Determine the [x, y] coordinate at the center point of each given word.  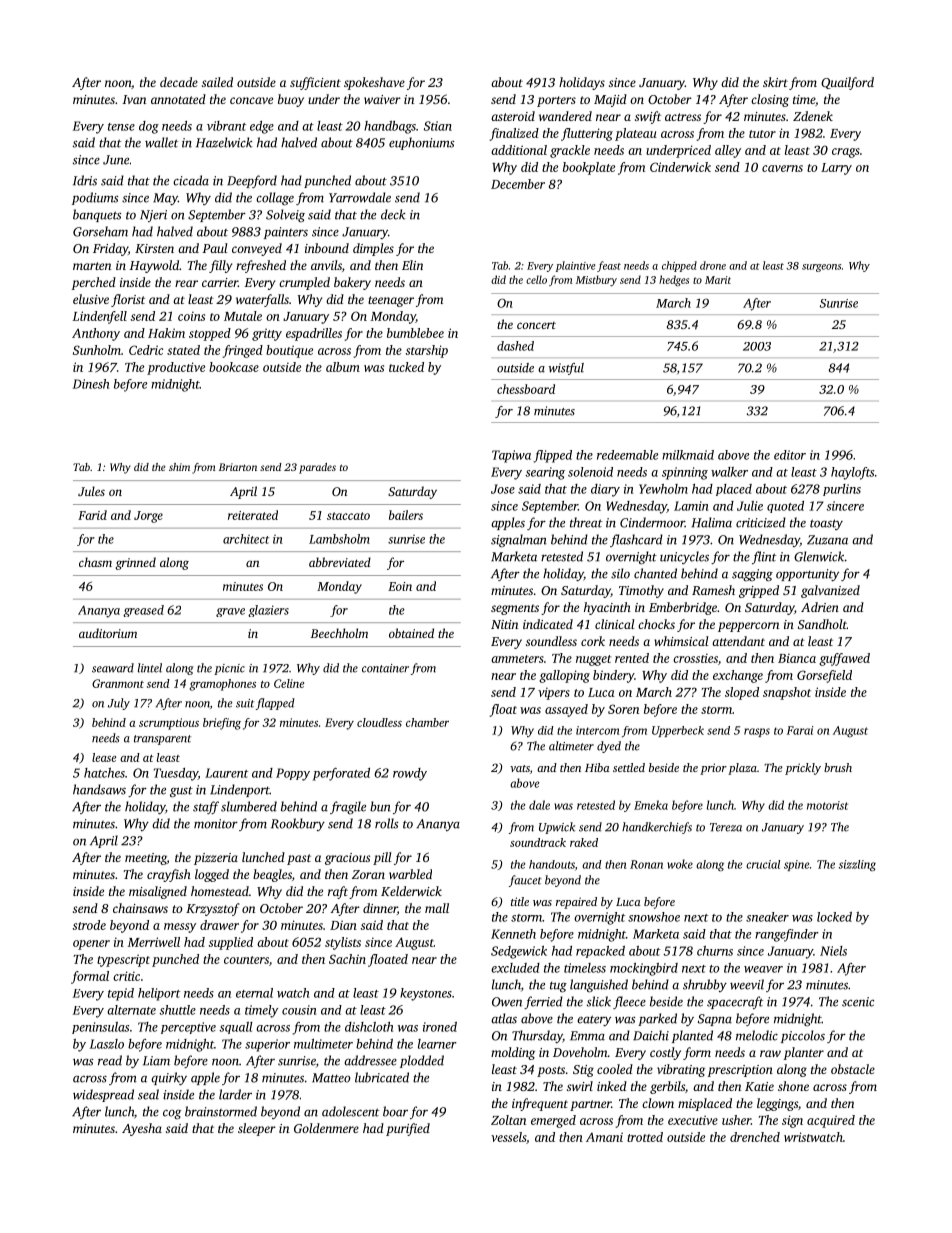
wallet [161, 142]
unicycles [684, 557]
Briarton [238, 467]
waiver [382, 99]
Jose [503, 489]
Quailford [847, 83]
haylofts [852, 473]
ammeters [517, 659]
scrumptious [169, 724]
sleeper [257, 1129]
